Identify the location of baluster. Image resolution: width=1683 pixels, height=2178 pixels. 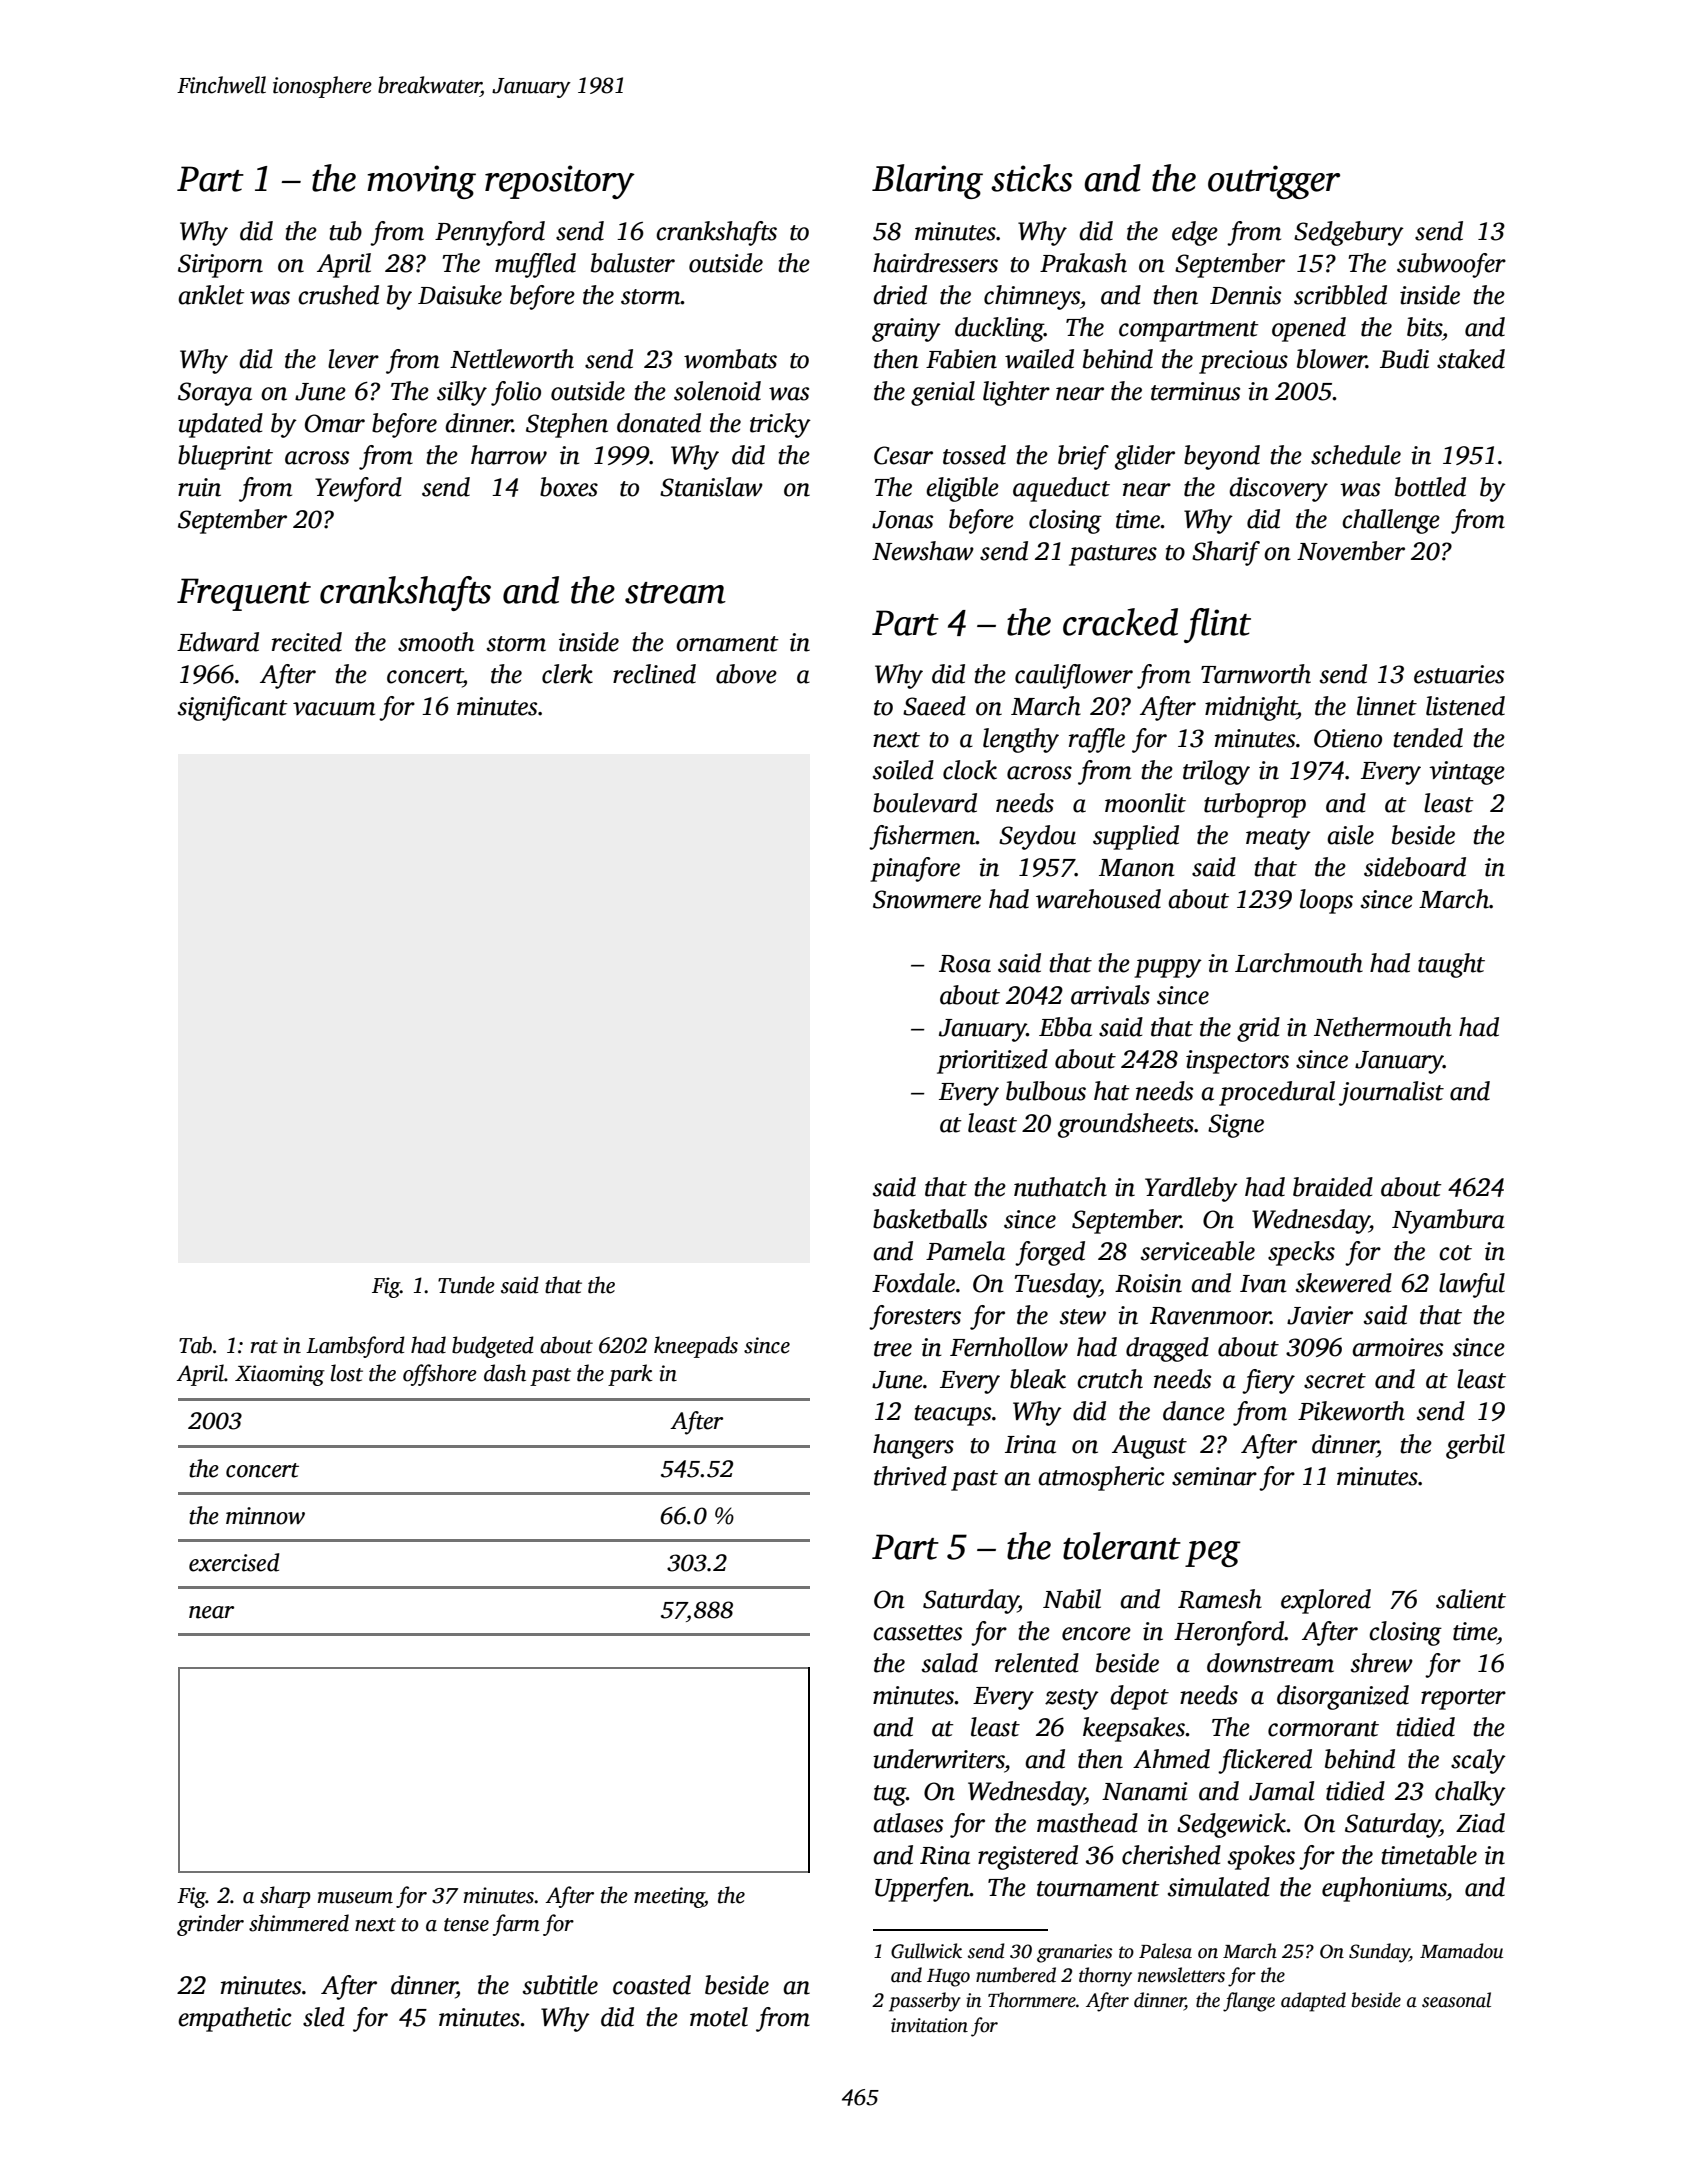
(633, 263).
